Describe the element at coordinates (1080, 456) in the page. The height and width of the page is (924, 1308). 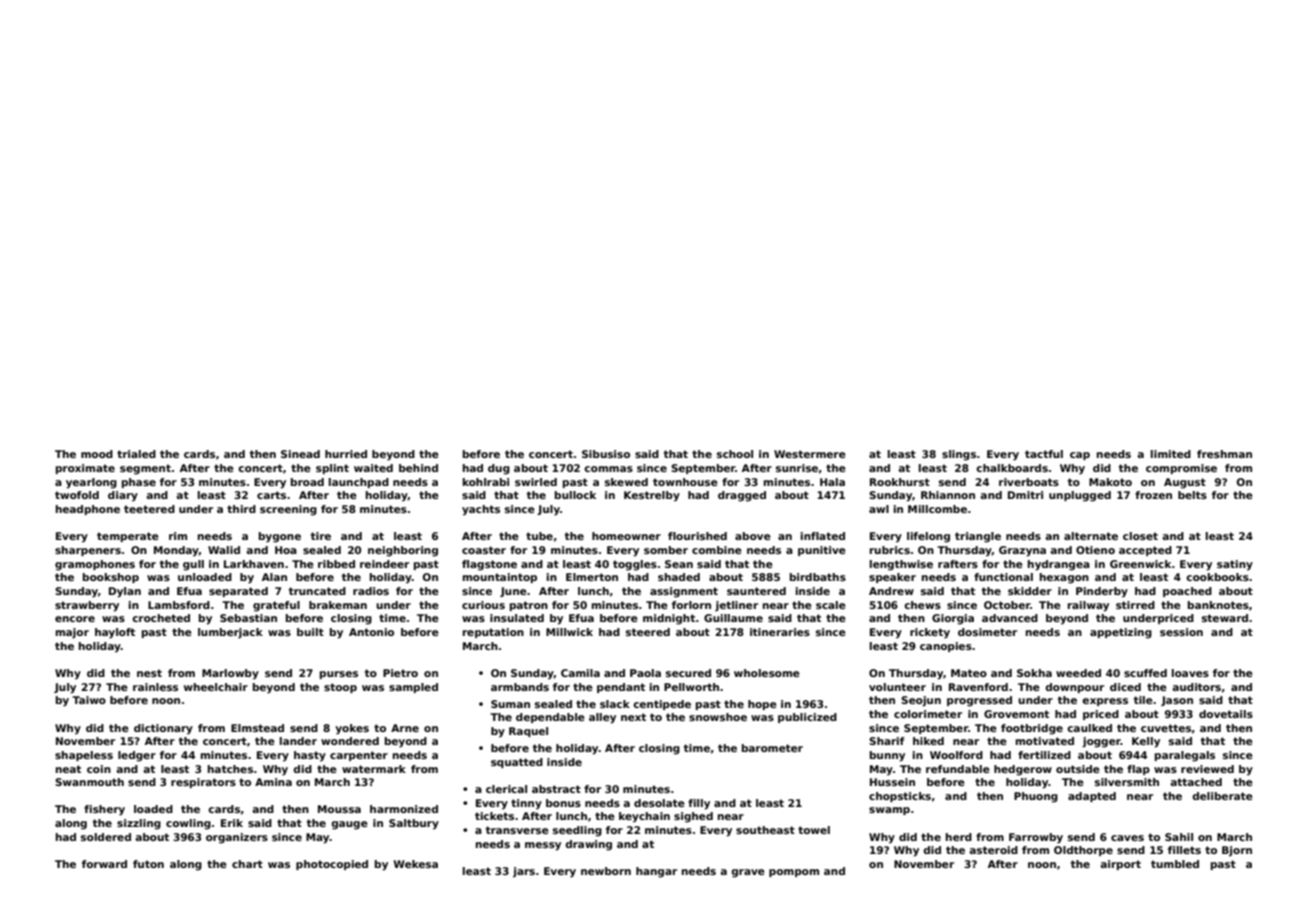
I see `cap` at that location.
